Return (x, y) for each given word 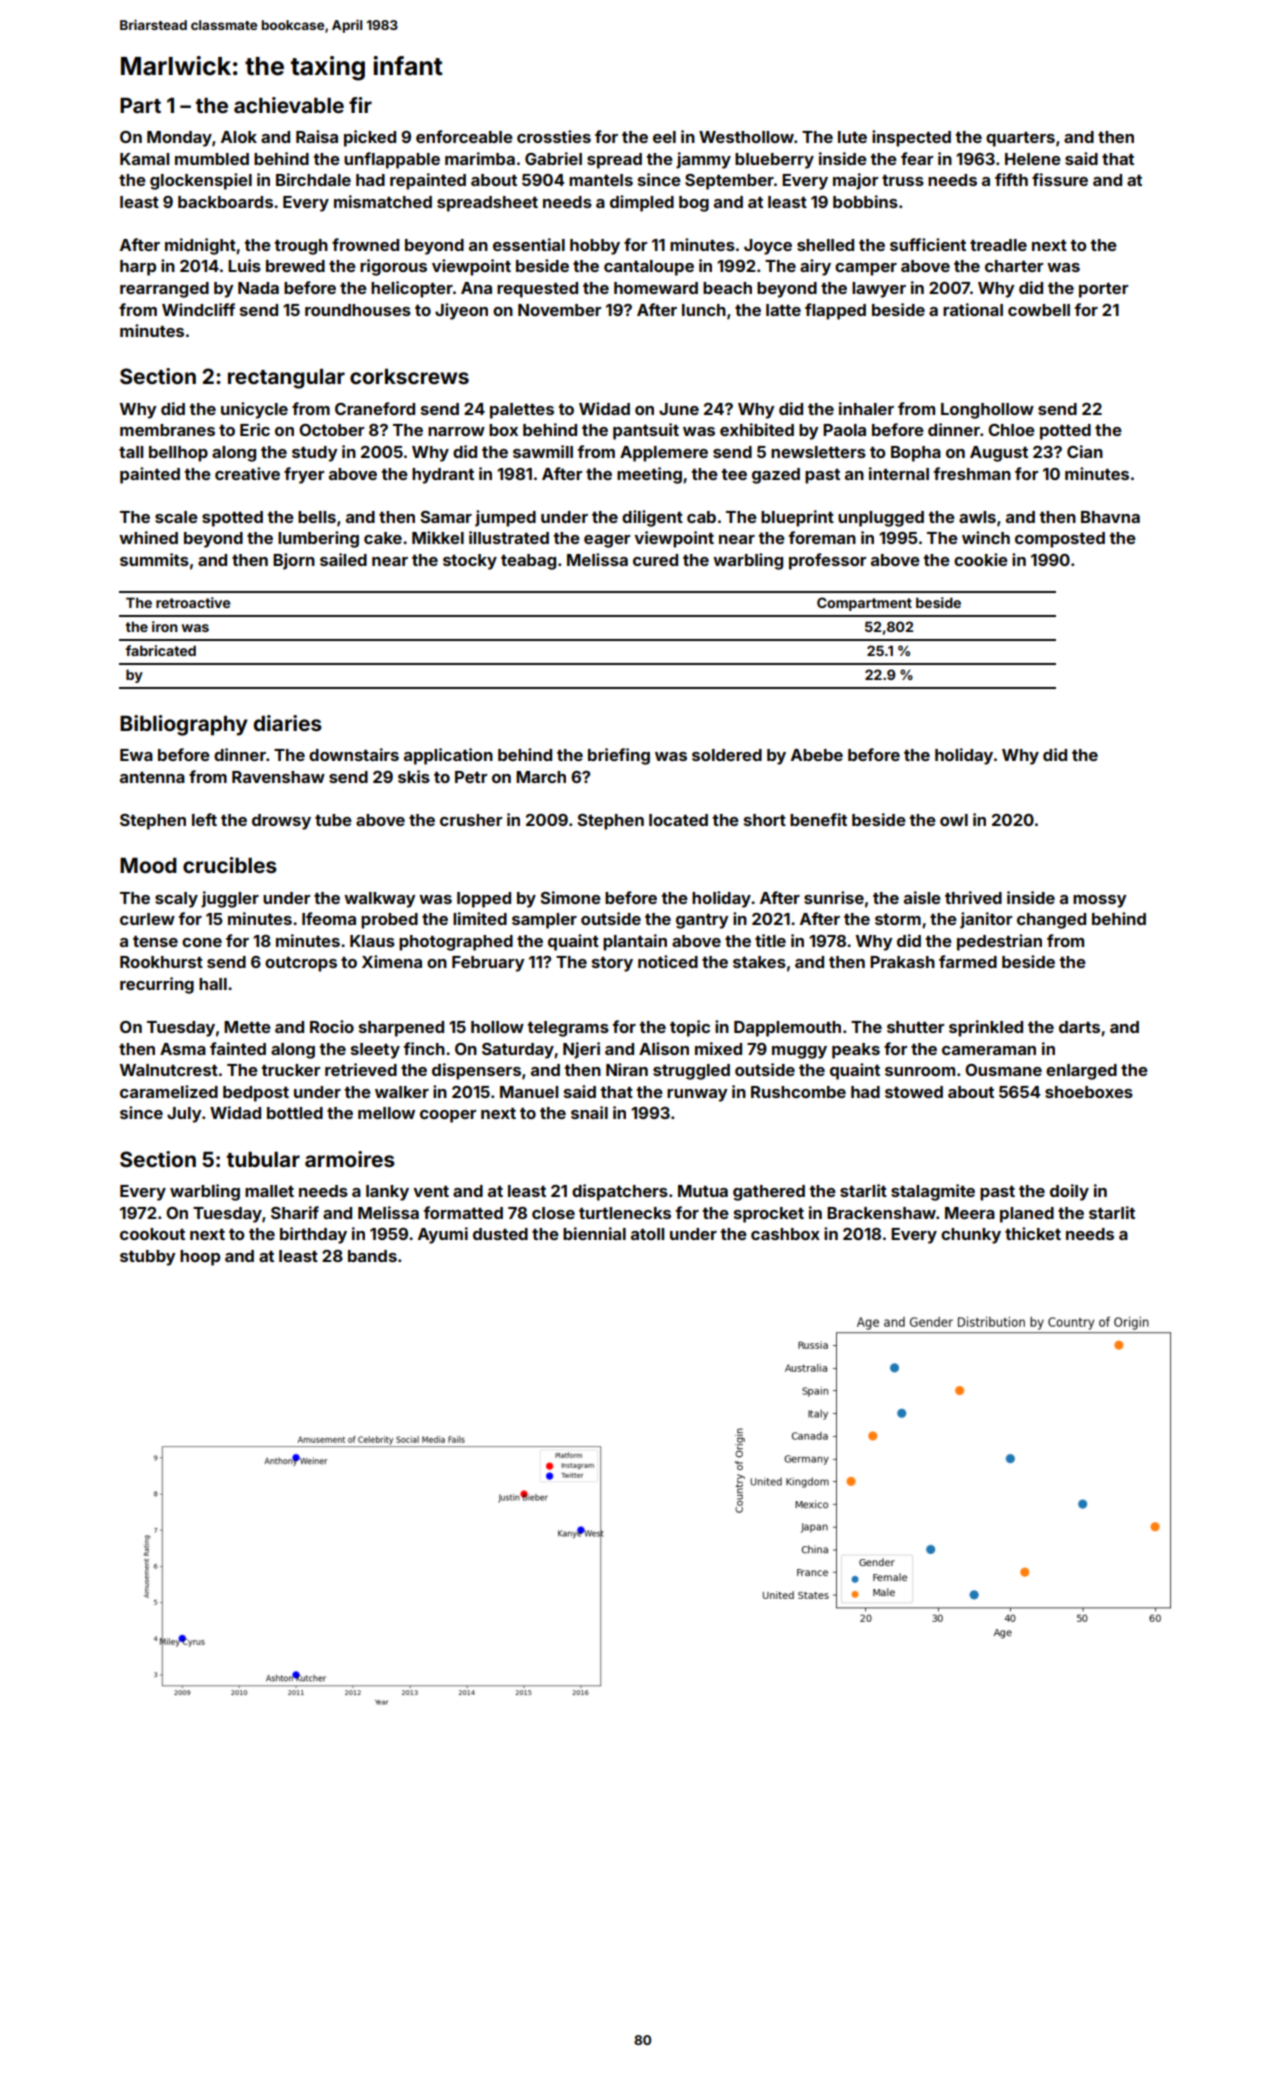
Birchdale (313, 179)
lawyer (879, 290)
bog (694, 204)
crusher (471, 820)
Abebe (817, 755)
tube (333, 820)
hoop (200, 1258)
